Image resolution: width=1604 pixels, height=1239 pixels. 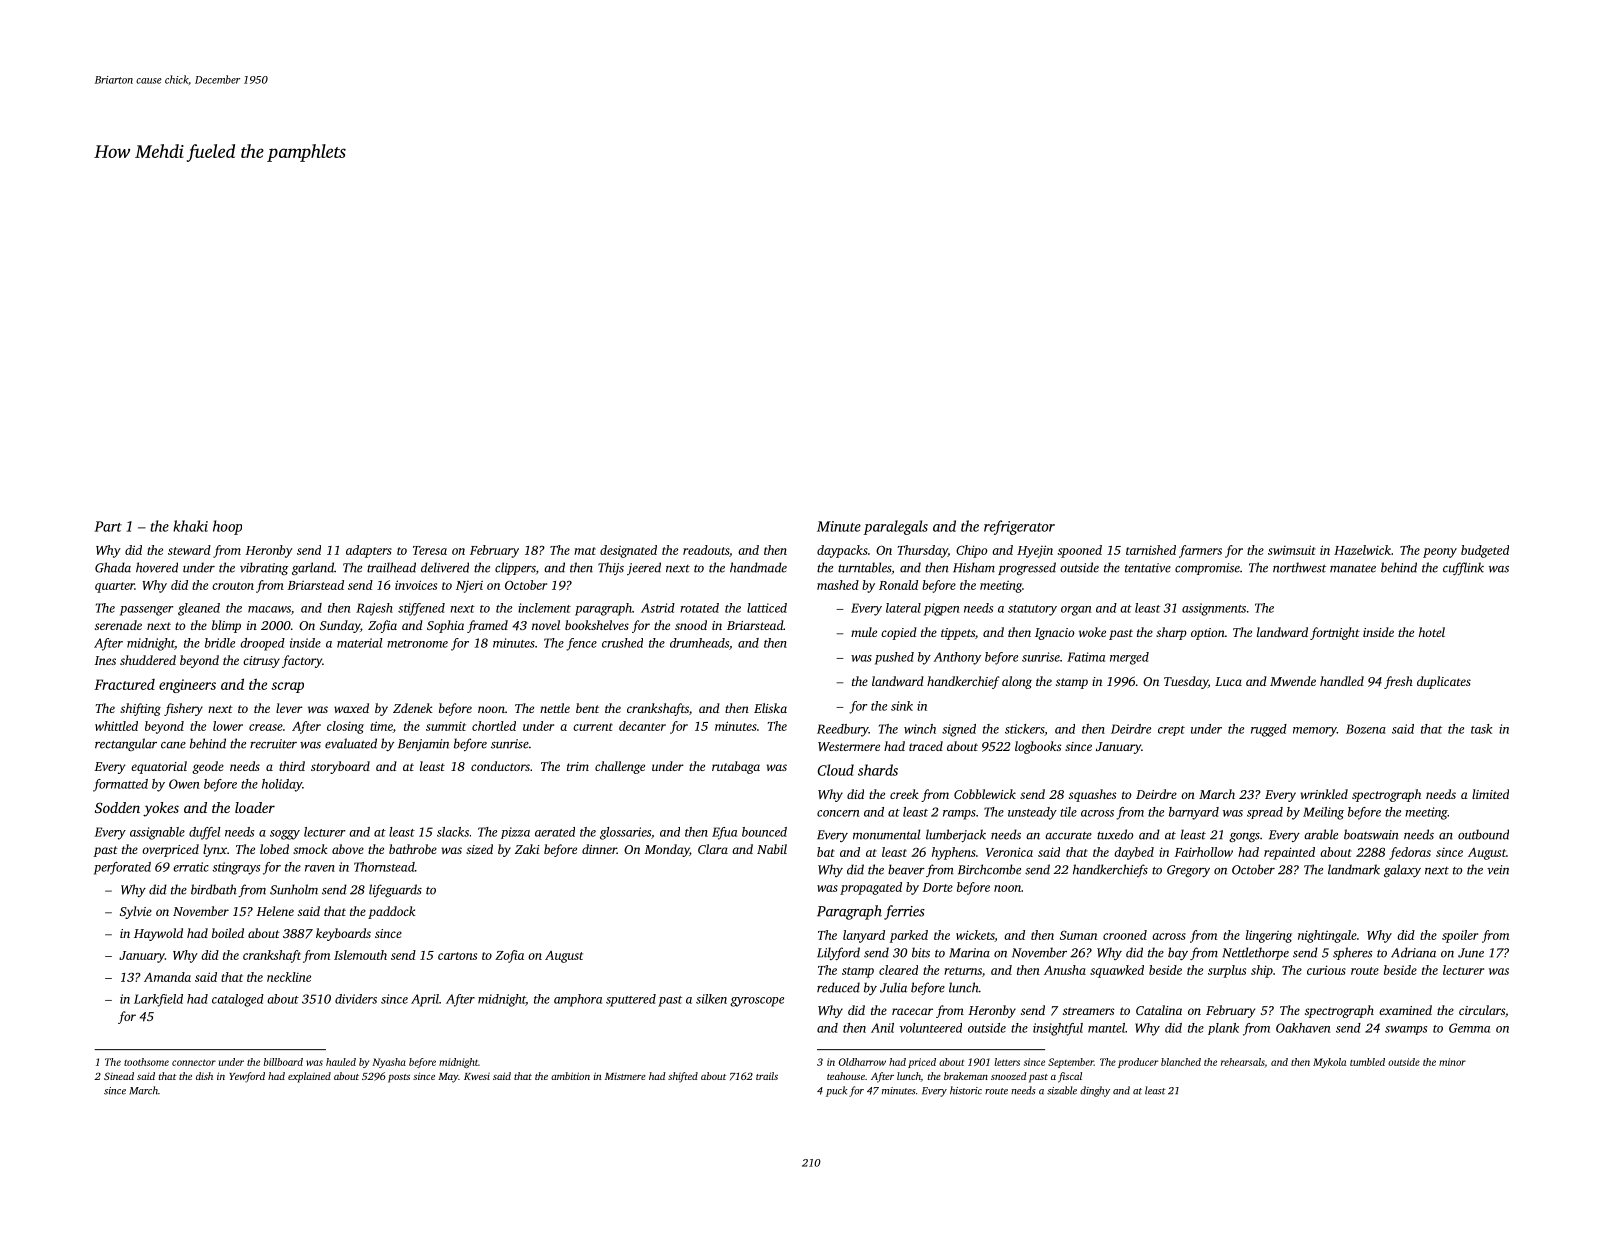 What do you see at coordinates (1366, 729) in the image?
I see `Bozena` at bounding box center [1366, 729].
